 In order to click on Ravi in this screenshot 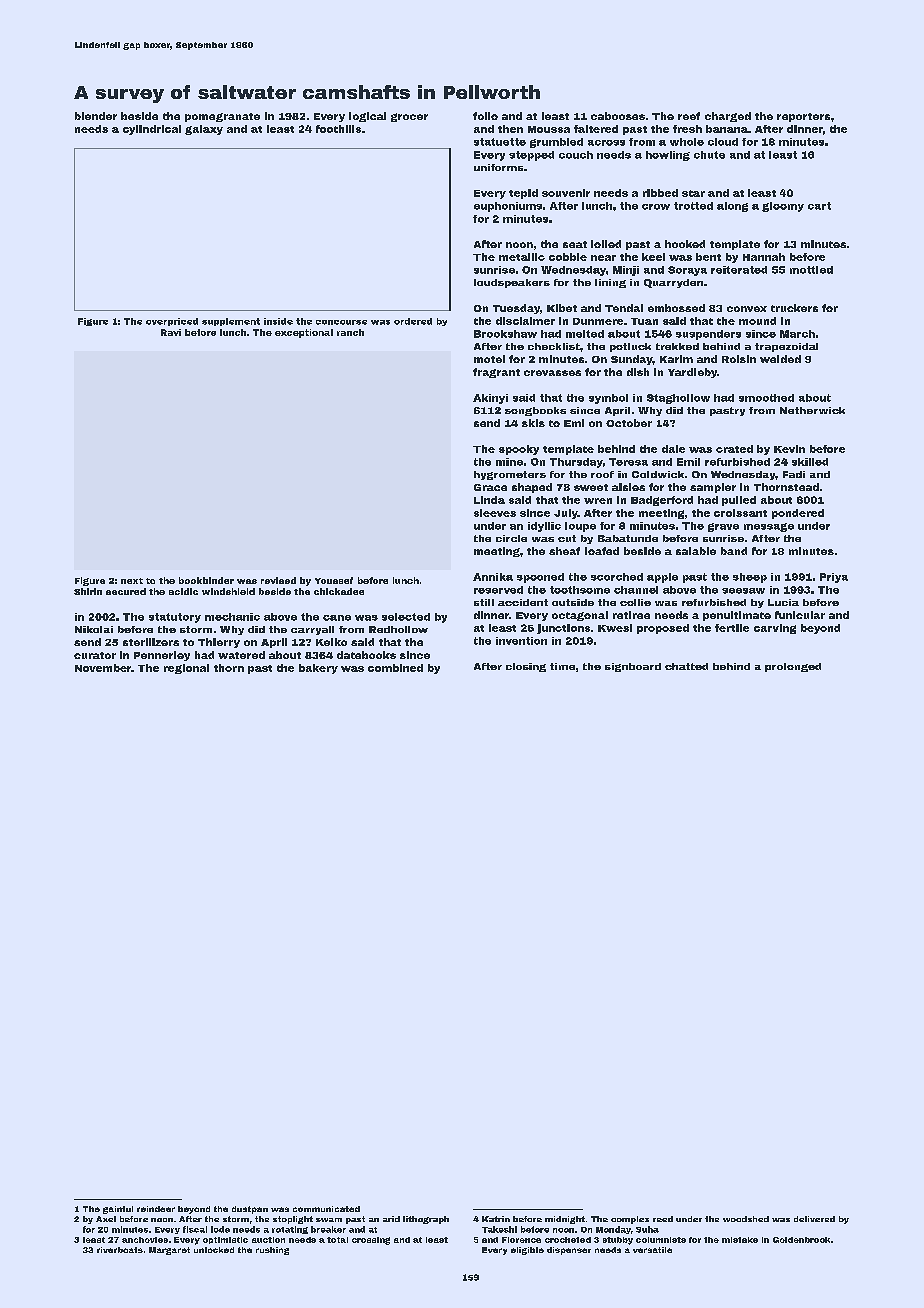, I will do `click(171, 332)`.
